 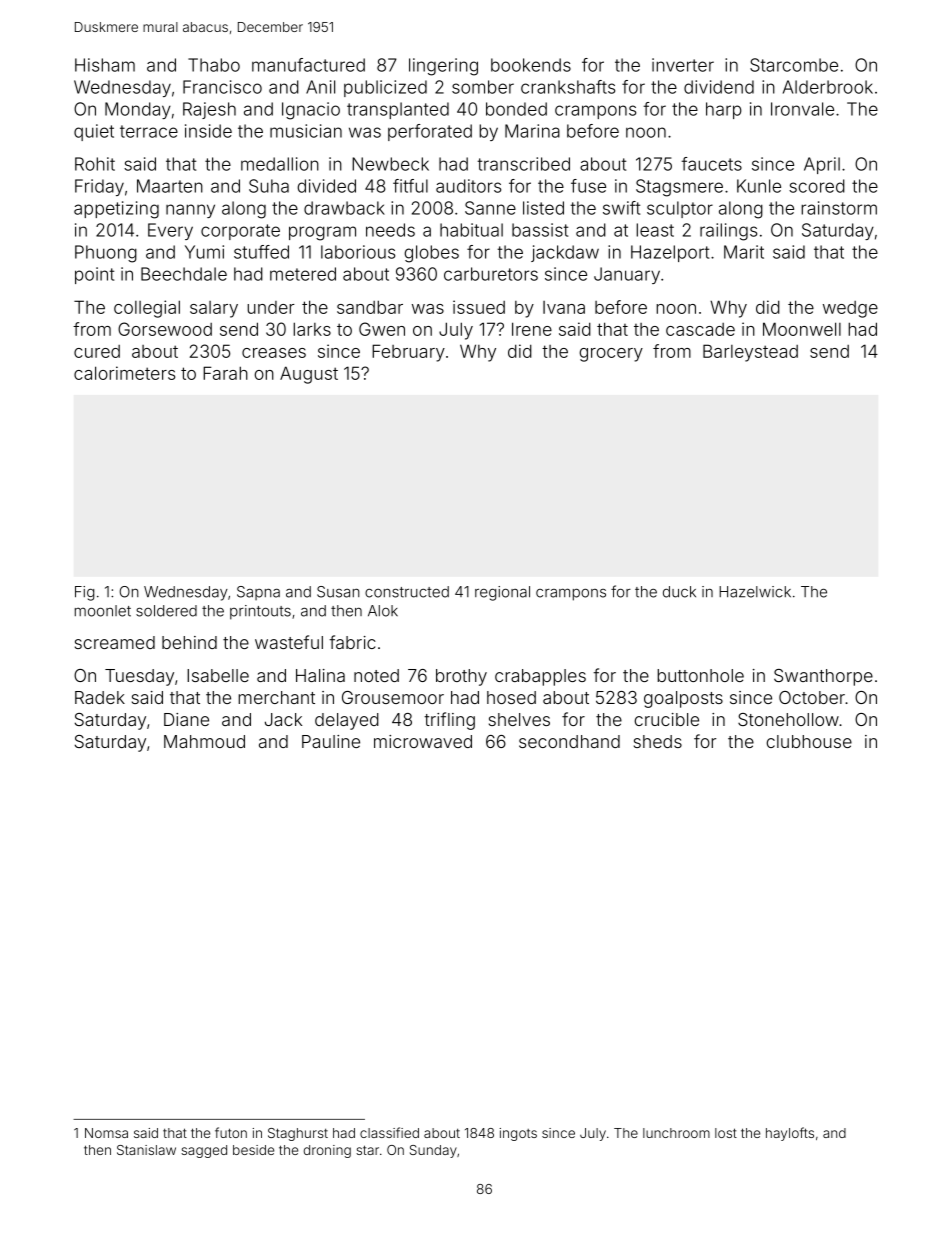 I want to click on publicized, so click(x=385, y=88).
